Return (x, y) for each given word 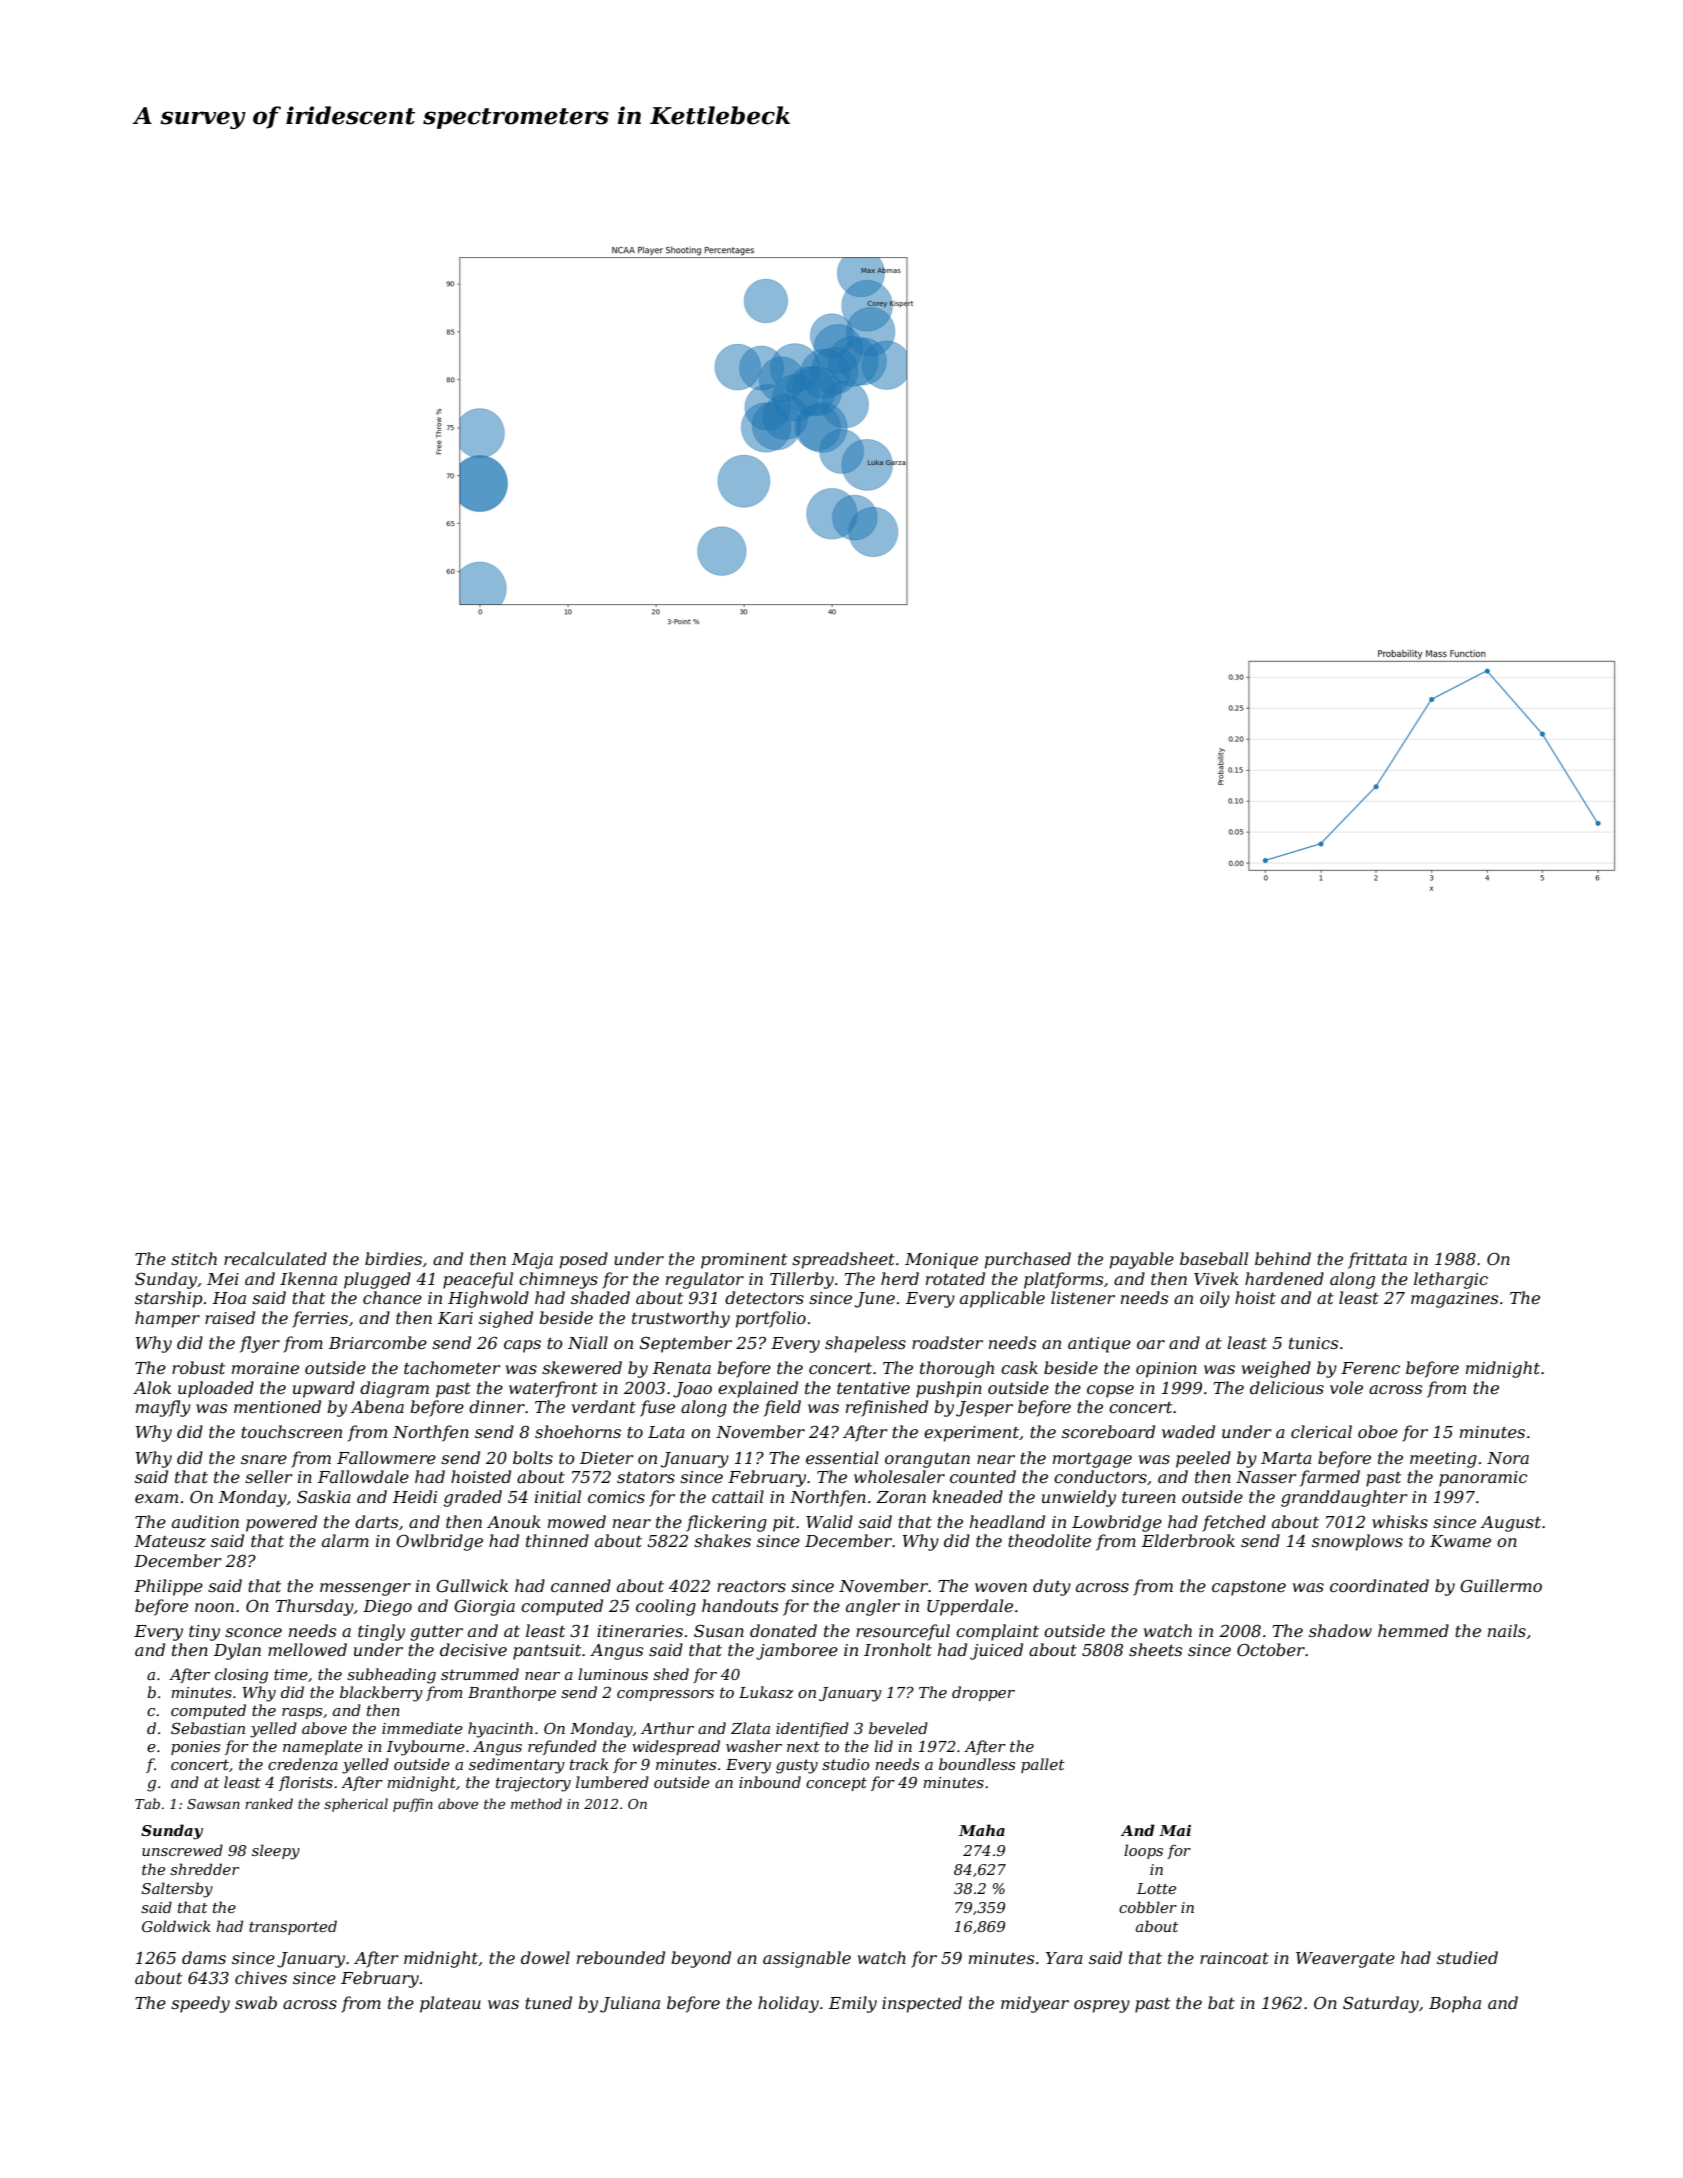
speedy (200, 2004)
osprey (1102, 2006)
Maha (982, 1830)
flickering (726, 1523)
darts (376, 1521)
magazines (1454, 1300)
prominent (744, 1261)
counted (983, 1476)
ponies (195, 1748)
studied (1467, 1957)
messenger (365, 1589)
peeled (1203, 1459)
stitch (194, 1258)
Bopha (1455, 2004)
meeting (1443, 1460)
